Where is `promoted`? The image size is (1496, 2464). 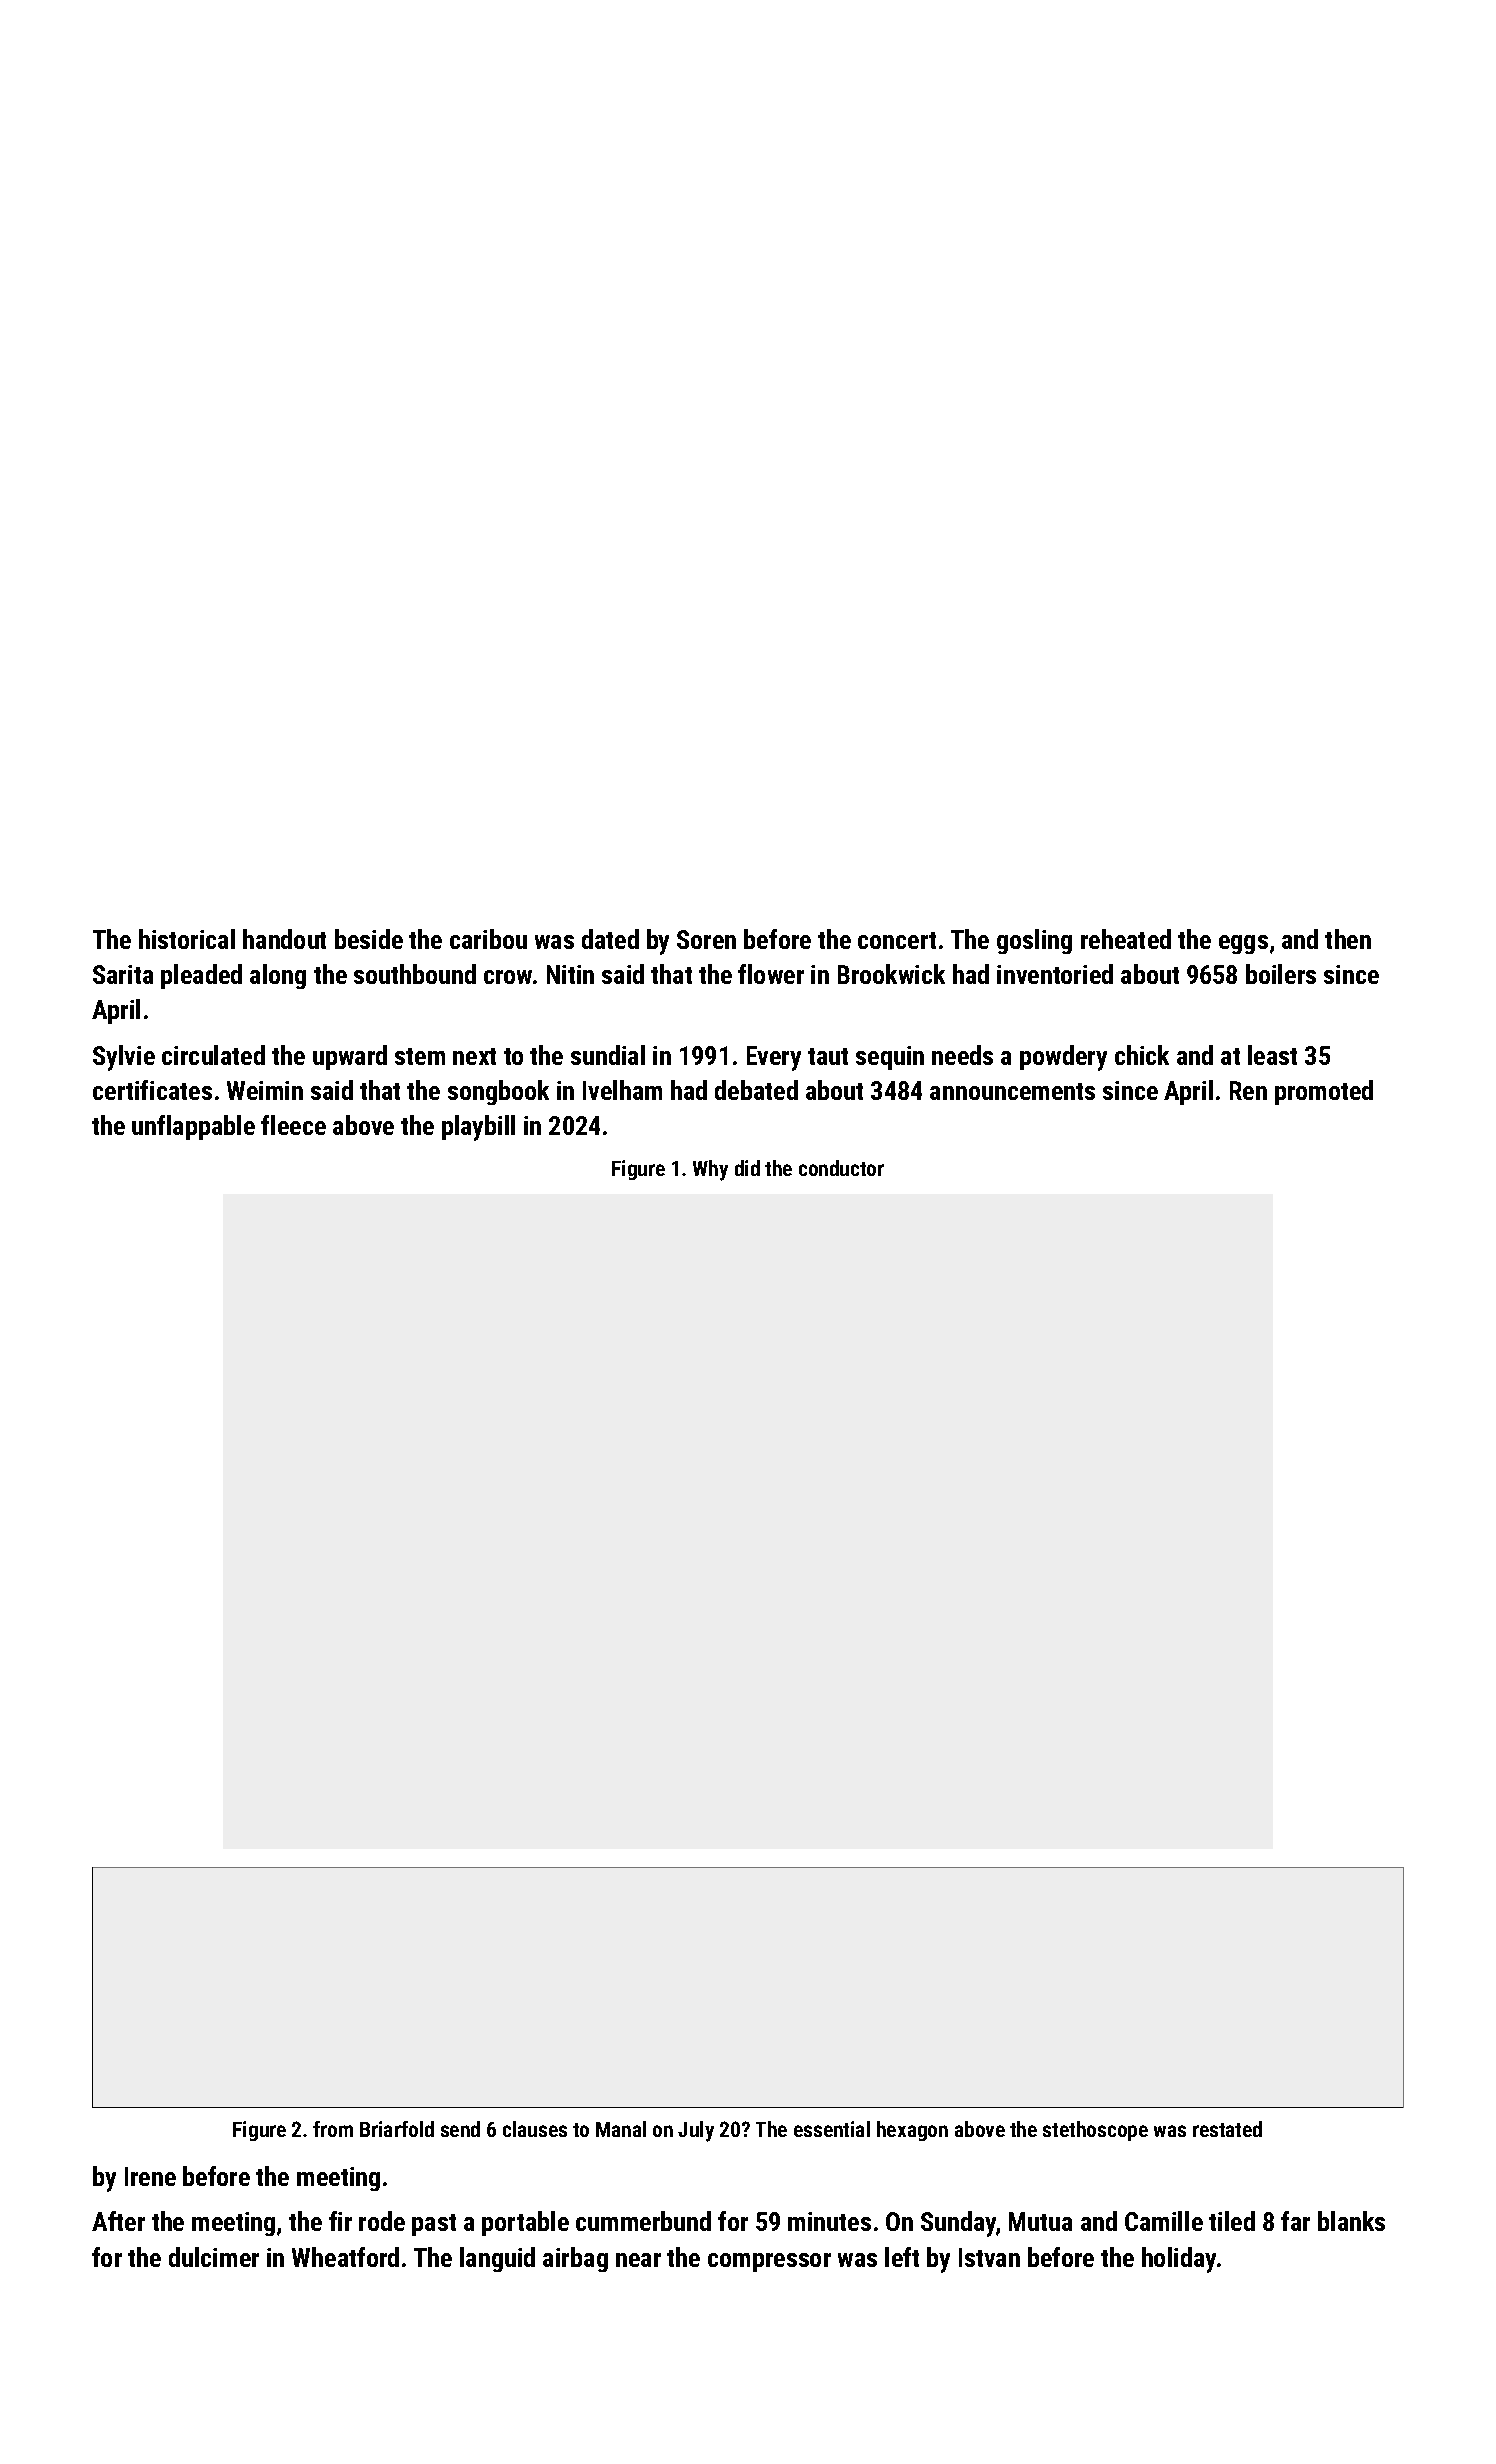 promoted is located at coordinates (1324, 1092).
